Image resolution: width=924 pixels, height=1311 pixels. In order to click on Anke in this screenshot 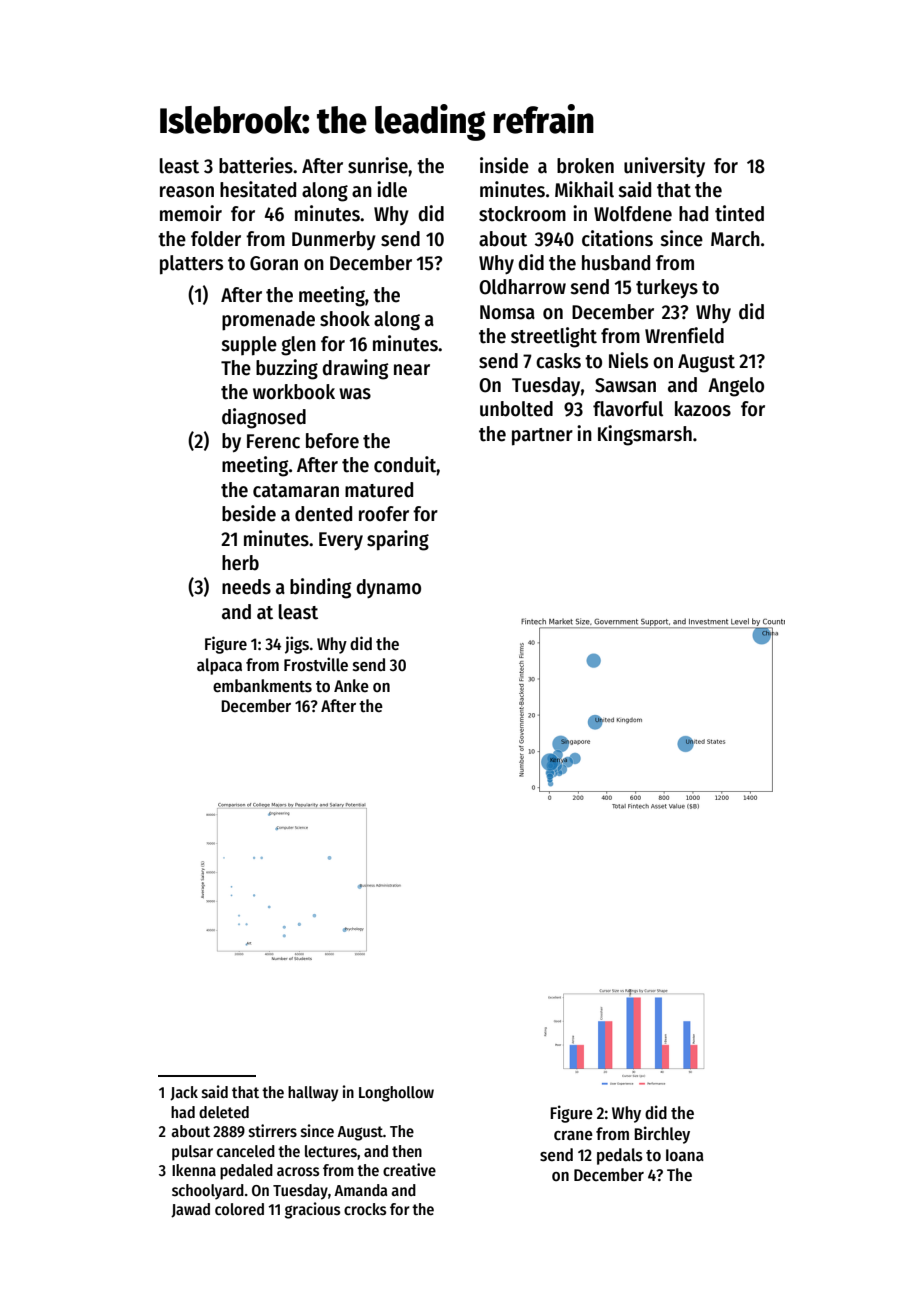, I will do `click(351, 686)`.
